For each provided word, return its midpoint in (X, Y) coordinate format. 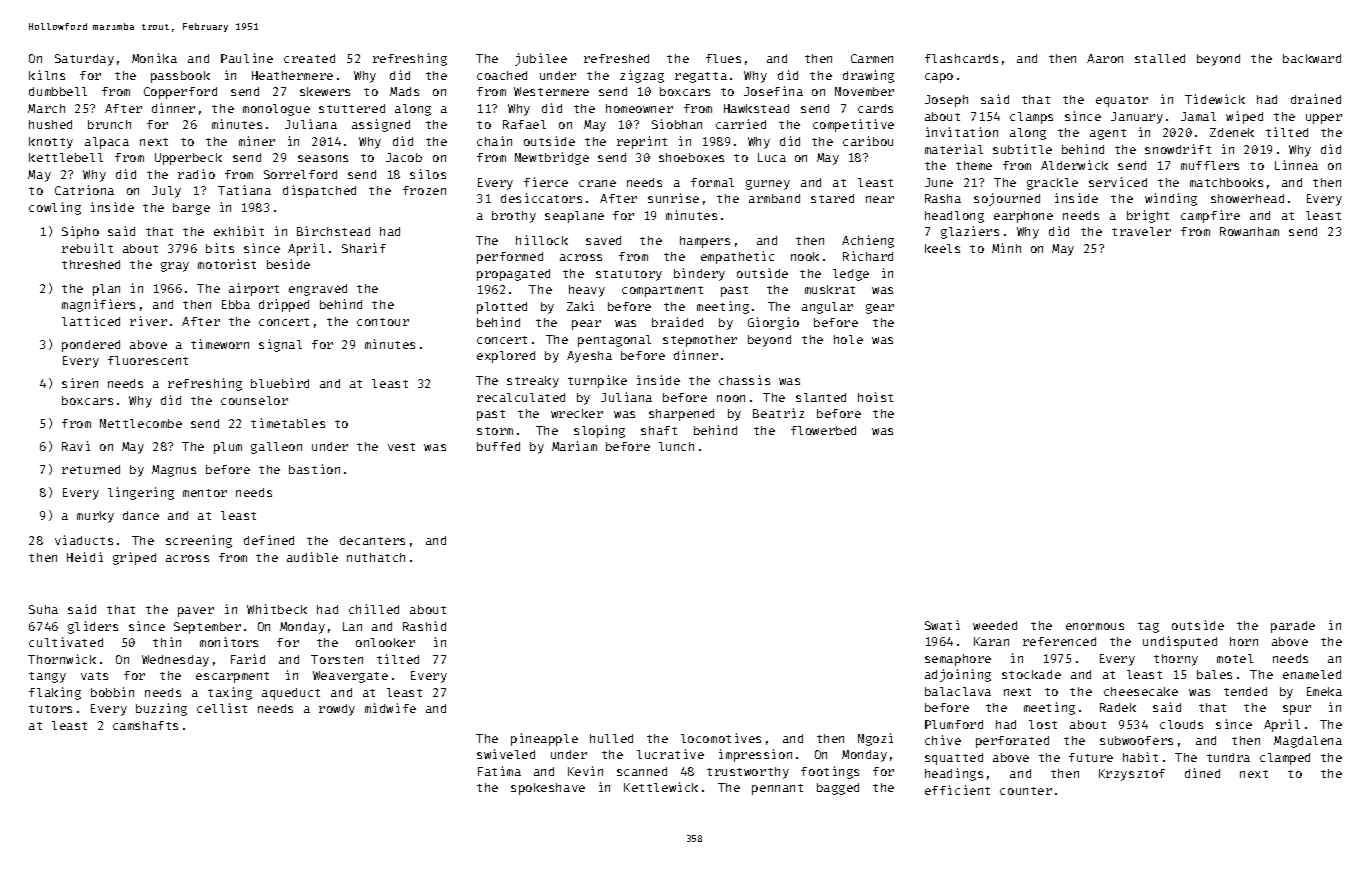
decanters (372, 540)
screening (199, 541)
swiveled (506, 754)
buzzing (161, 709)
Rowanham (1249, 231)
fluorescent (148, 360)
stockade (1031, 674)
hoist (875, 397)
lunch (676, 446)
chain (494, 141)
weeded (995, 625)
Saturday (84, 60)
